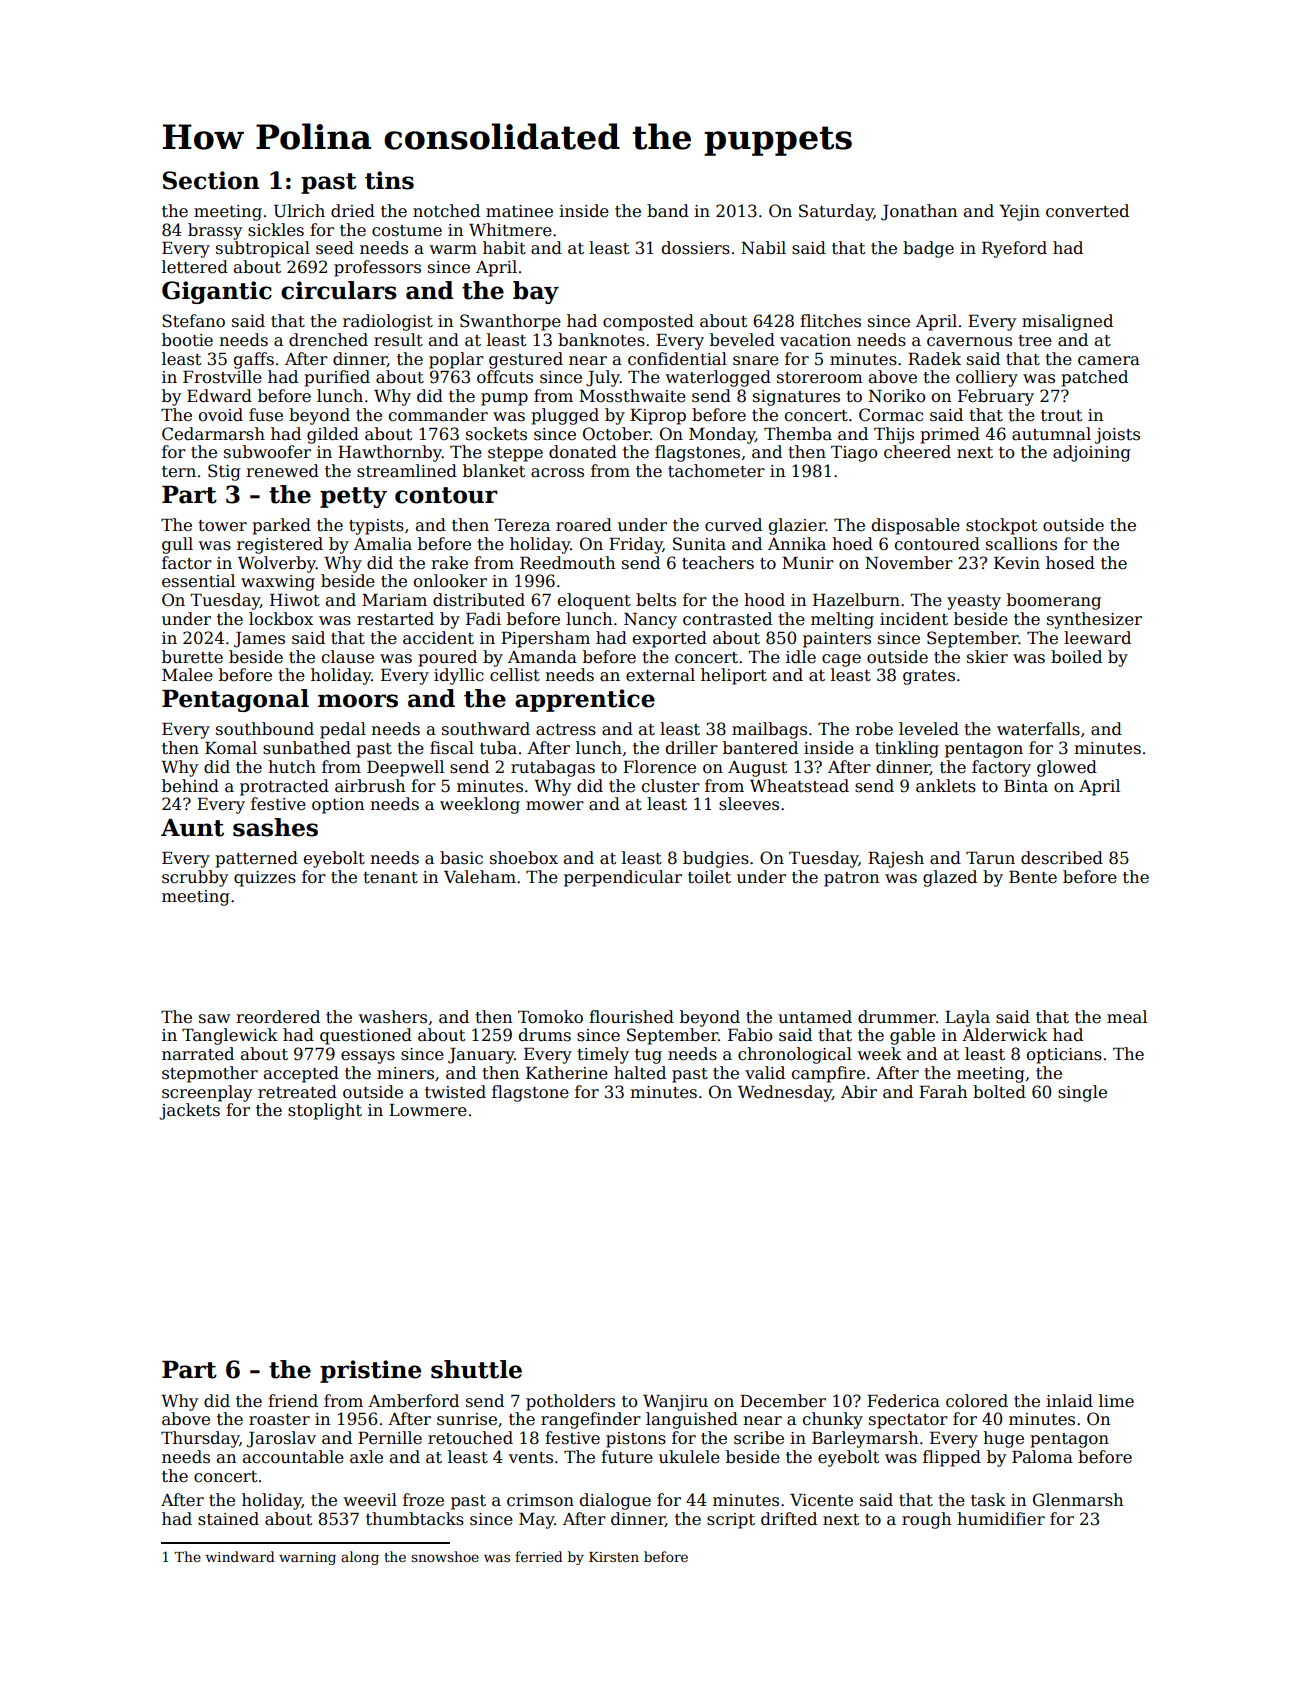  Describe the element at coordinates (603, 1055) in the image. I see `timely` at that location.
